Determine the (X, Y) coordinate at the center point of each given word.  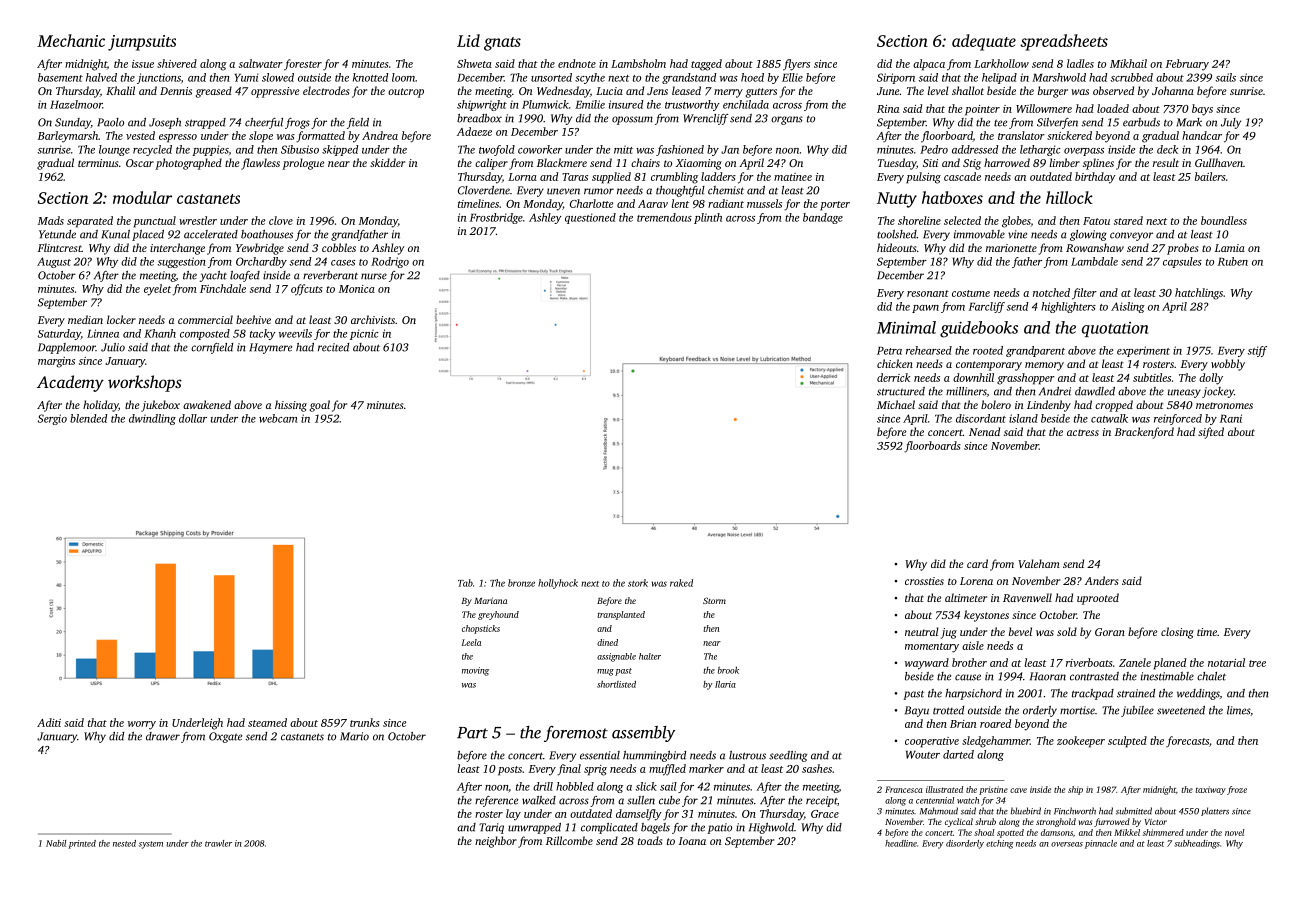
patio (719, 828)
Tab (465, 583)
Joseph (165, 123)
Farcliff (987, 307)
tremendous (664, 217)
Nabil (56, 843)
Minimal (906, 327)
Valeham (1039, 563)
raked (681, 583)
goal (320, 406)
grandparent (1035, 351)
